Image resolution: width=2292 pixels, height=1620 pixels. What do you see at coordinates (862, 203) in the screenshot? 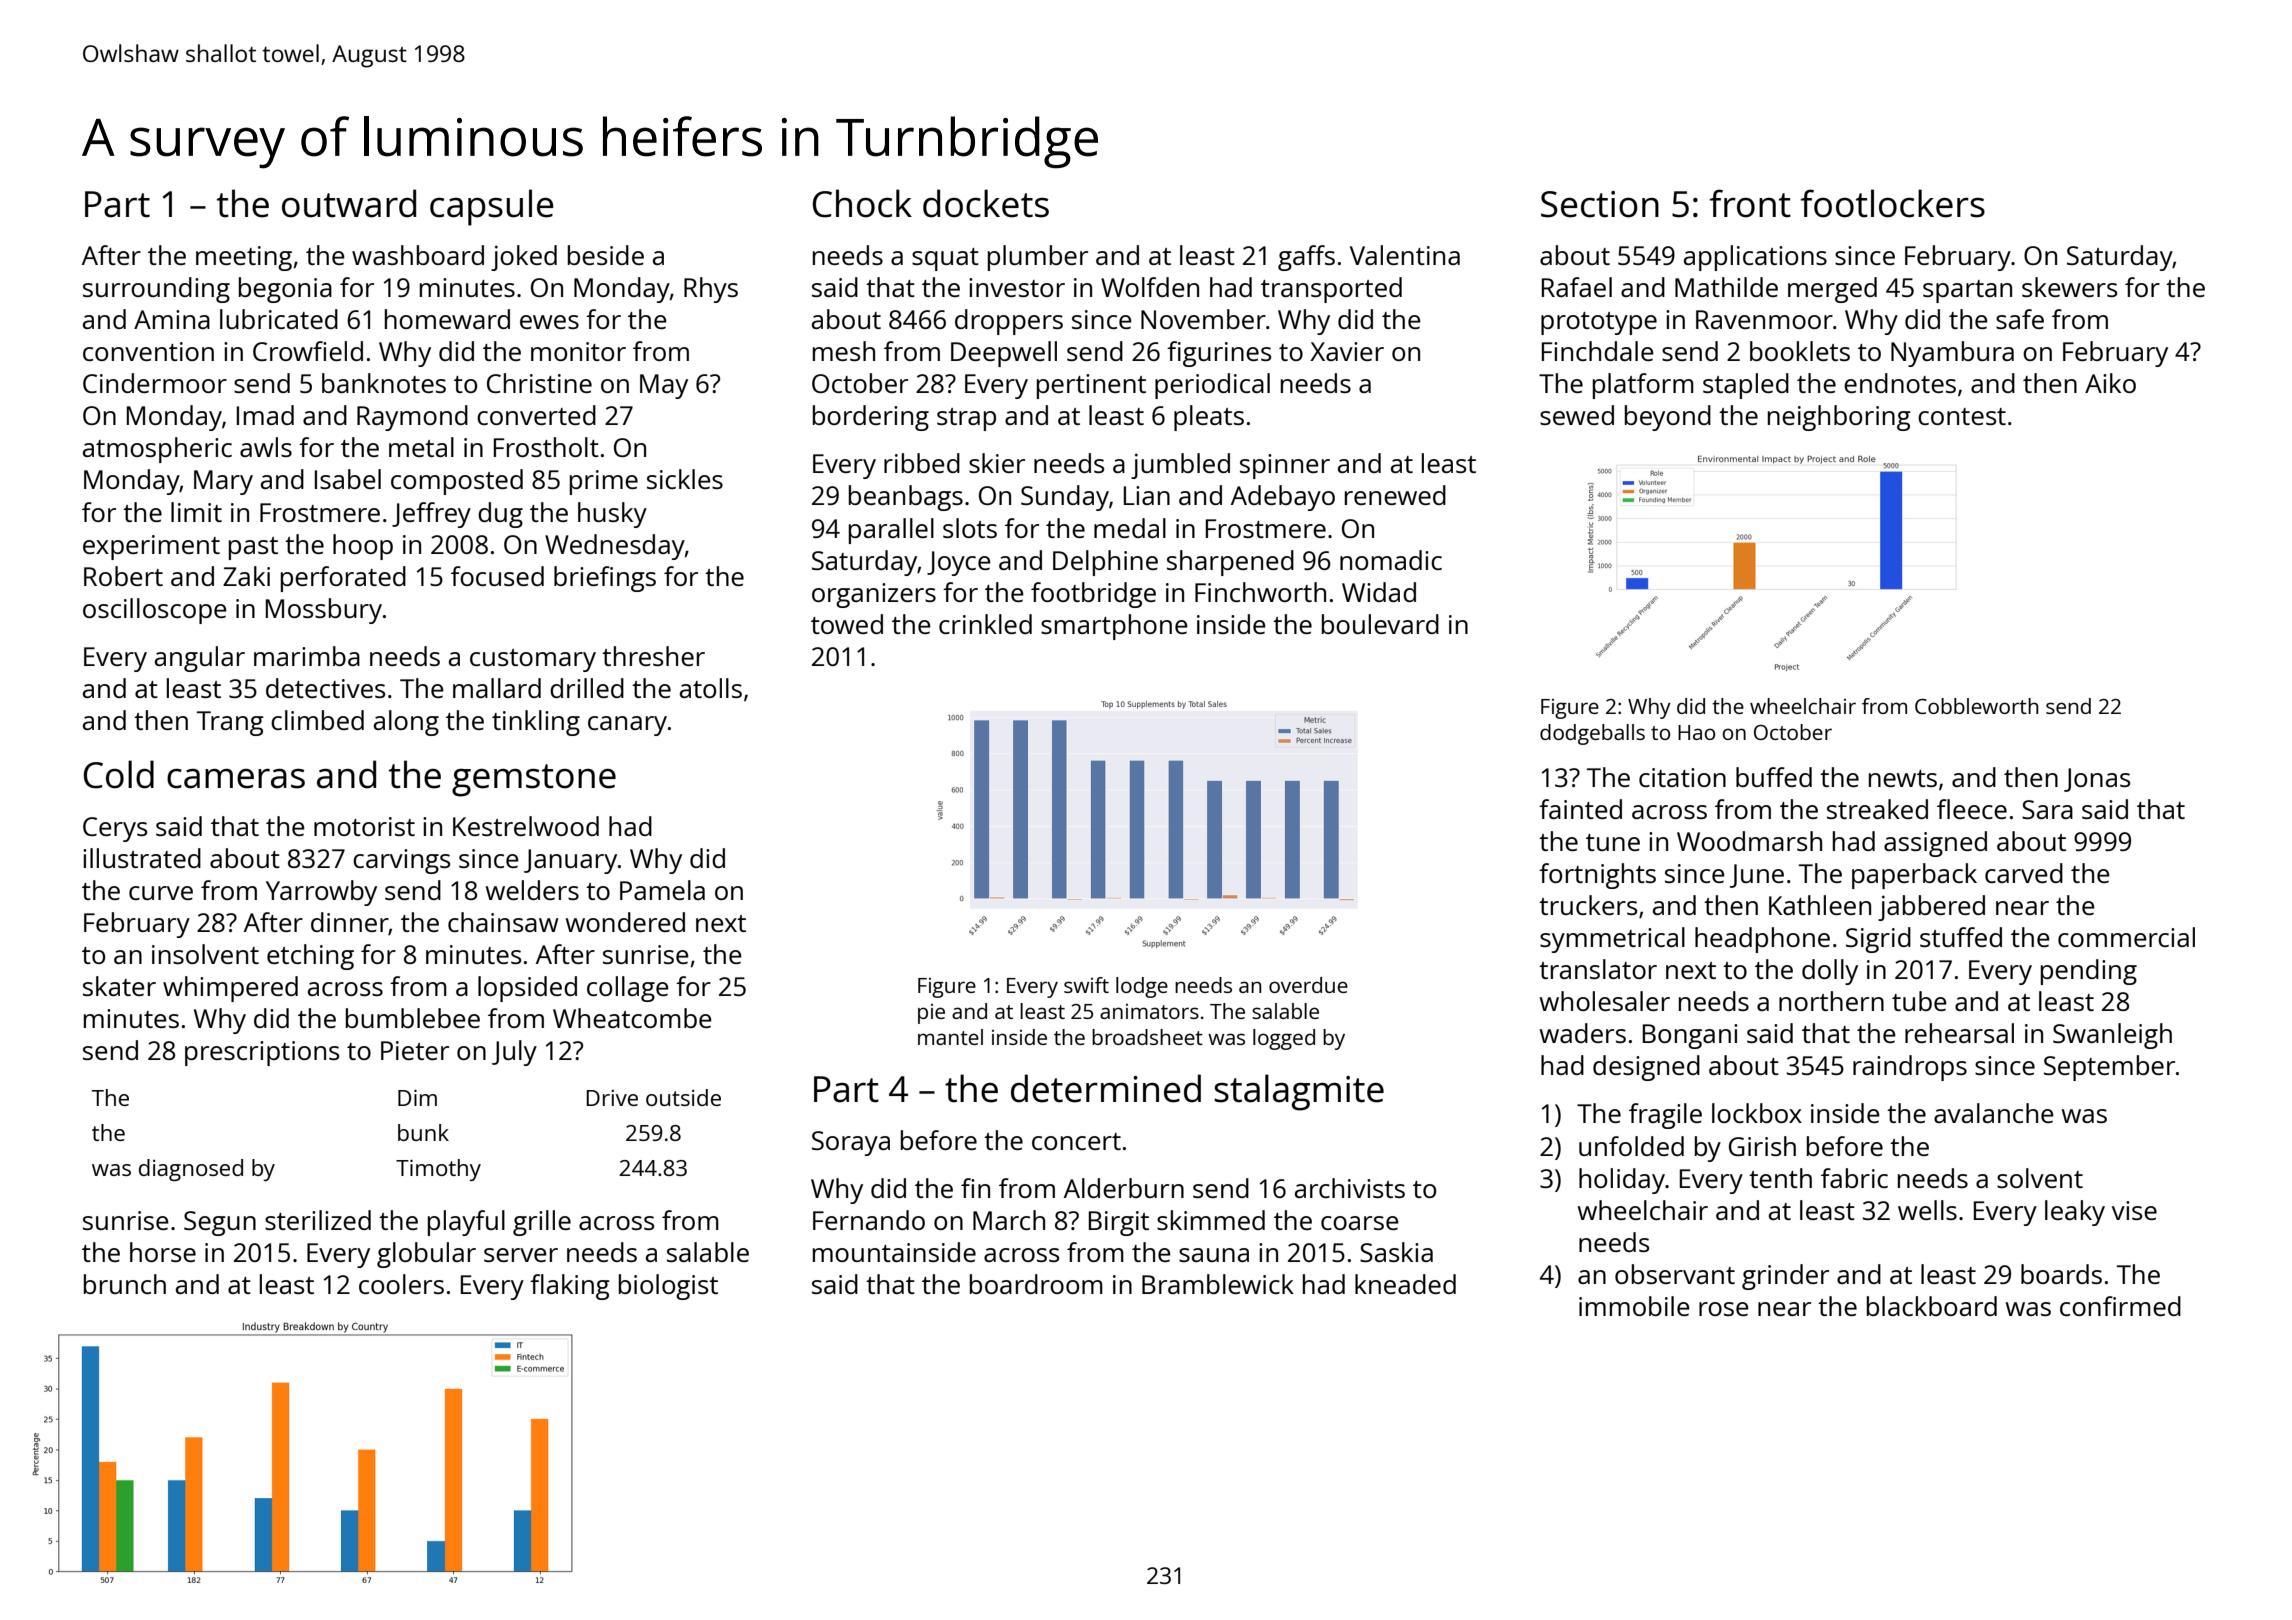
I see `Chock` at bounding box center [862, 203].
